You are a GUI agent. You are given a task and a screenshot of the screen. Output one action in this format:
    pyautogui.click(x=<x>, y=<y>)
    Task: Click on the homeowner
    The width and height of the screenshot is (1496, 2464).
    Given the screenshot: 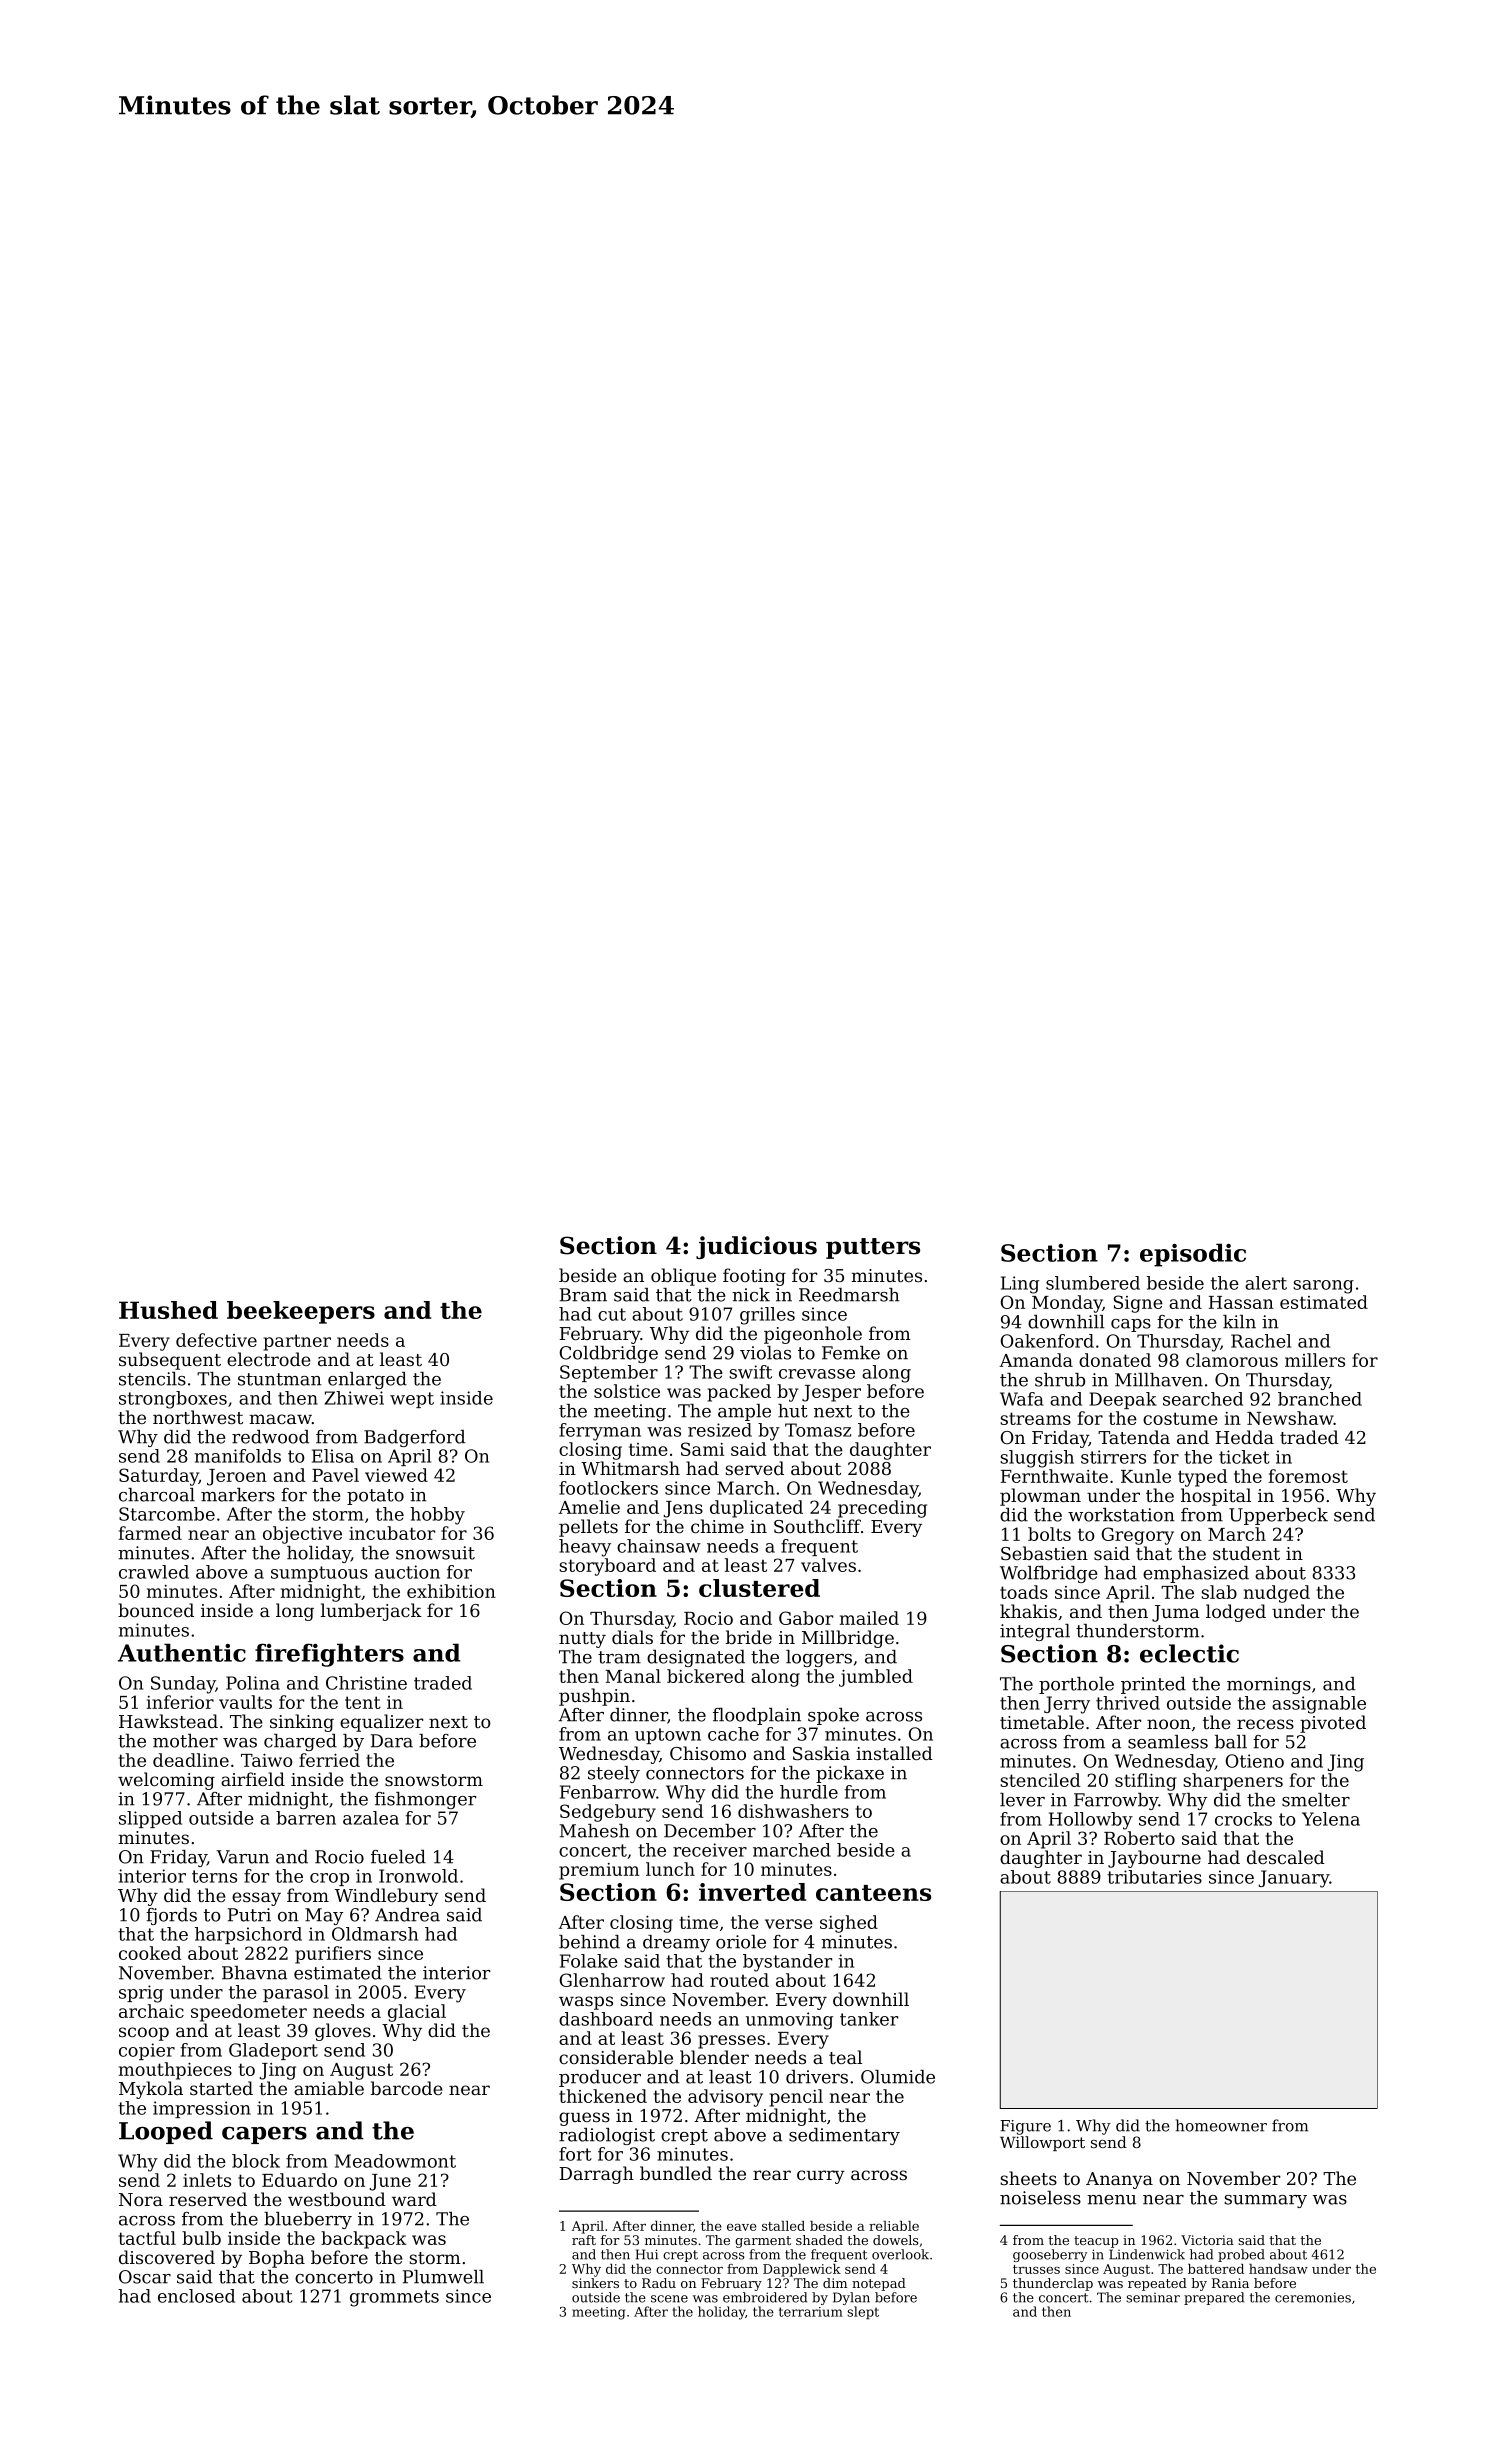 What is the action you would take?
    pyautogui.click(x=1221, y=2125)
